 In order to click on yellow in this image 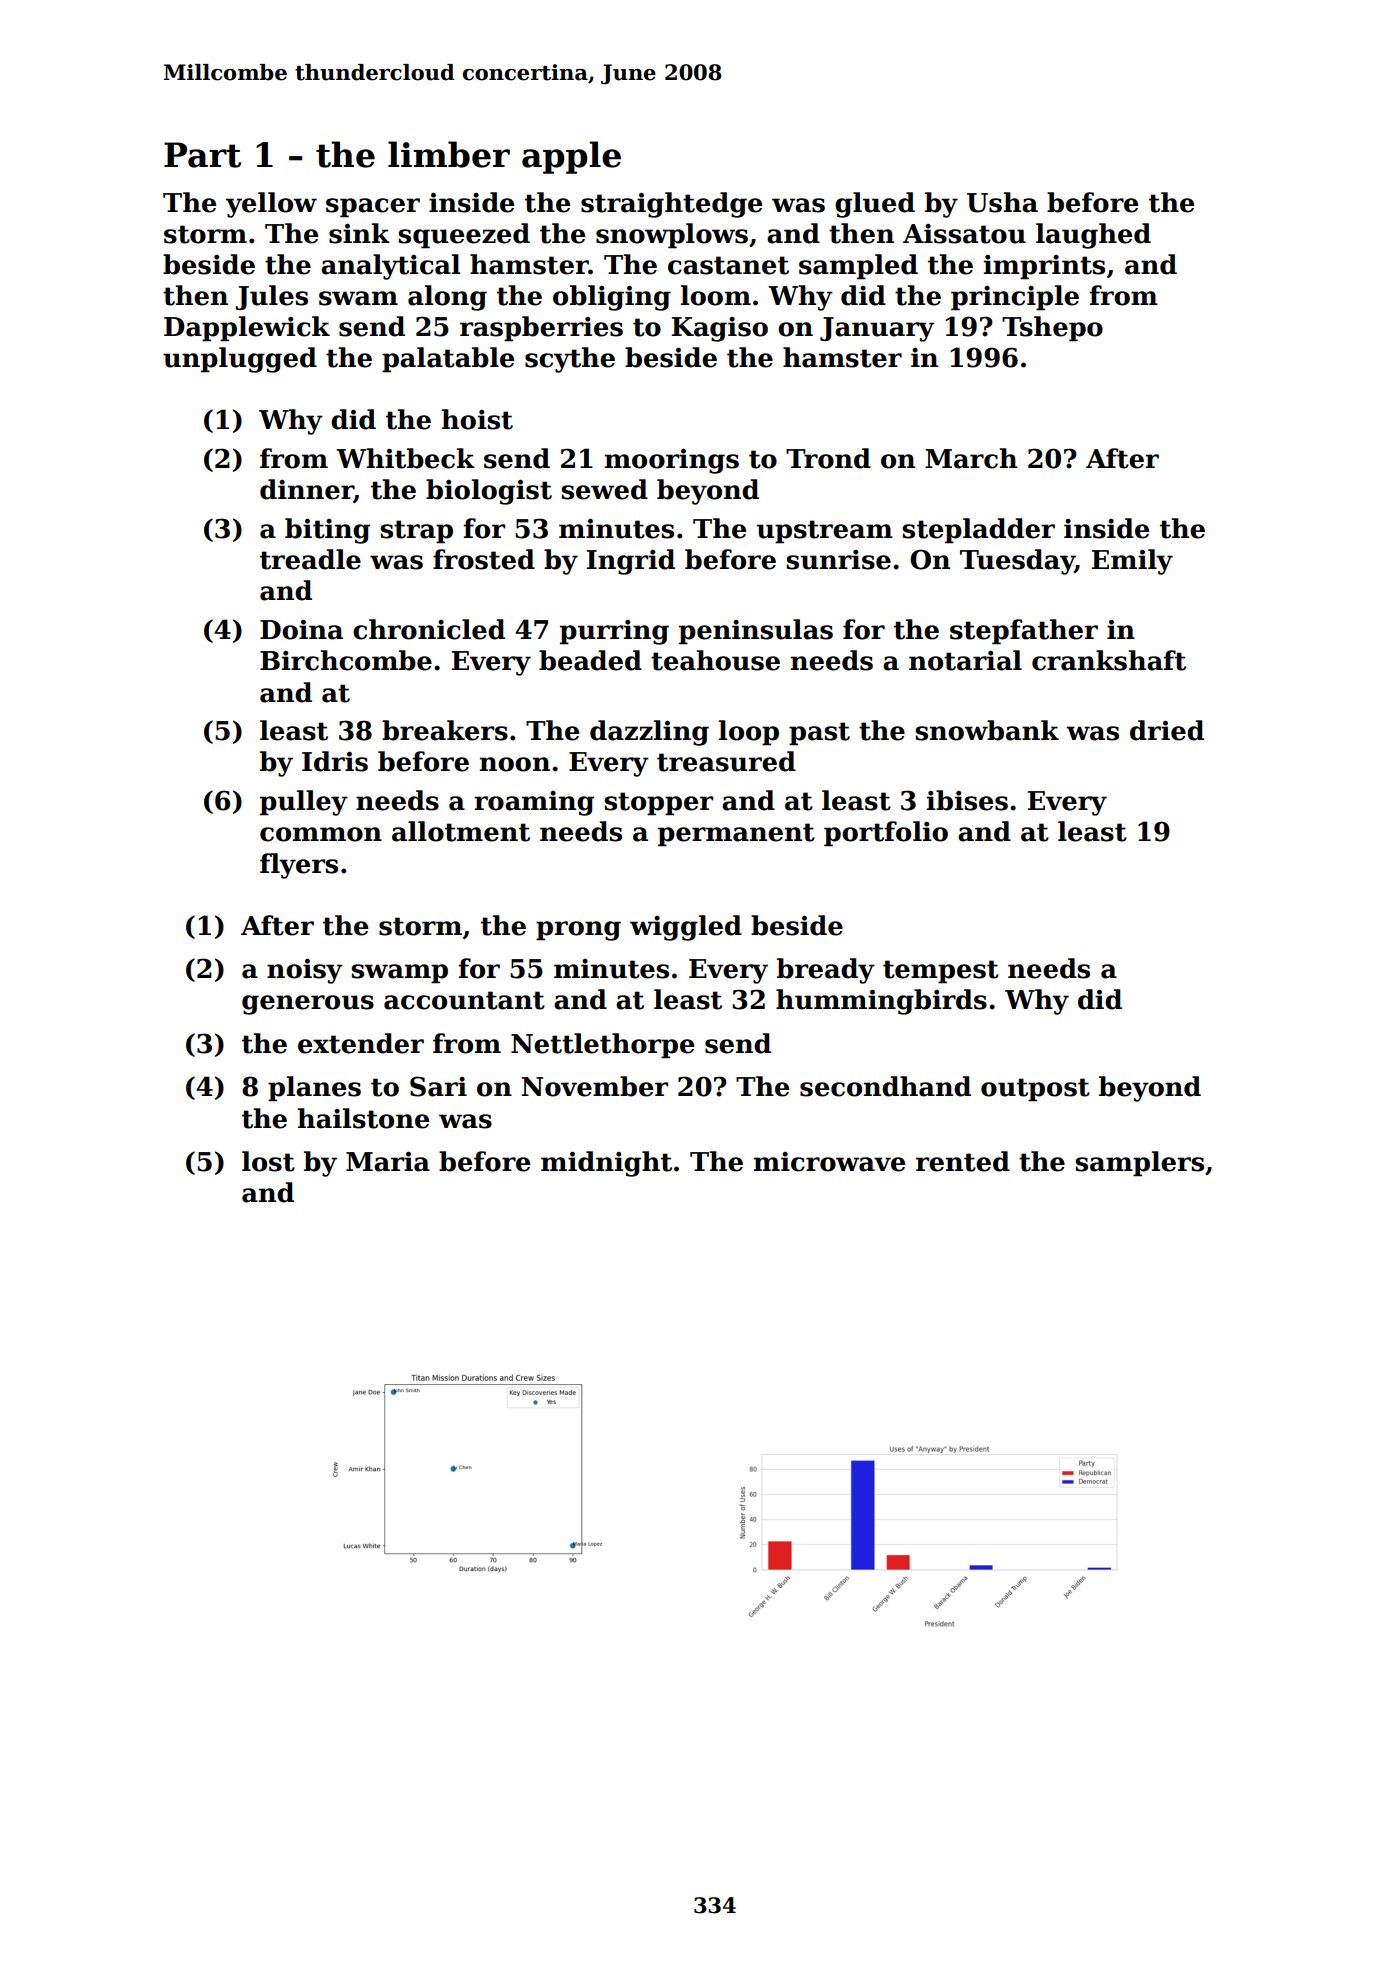, I will do `click(271, 205)`.
